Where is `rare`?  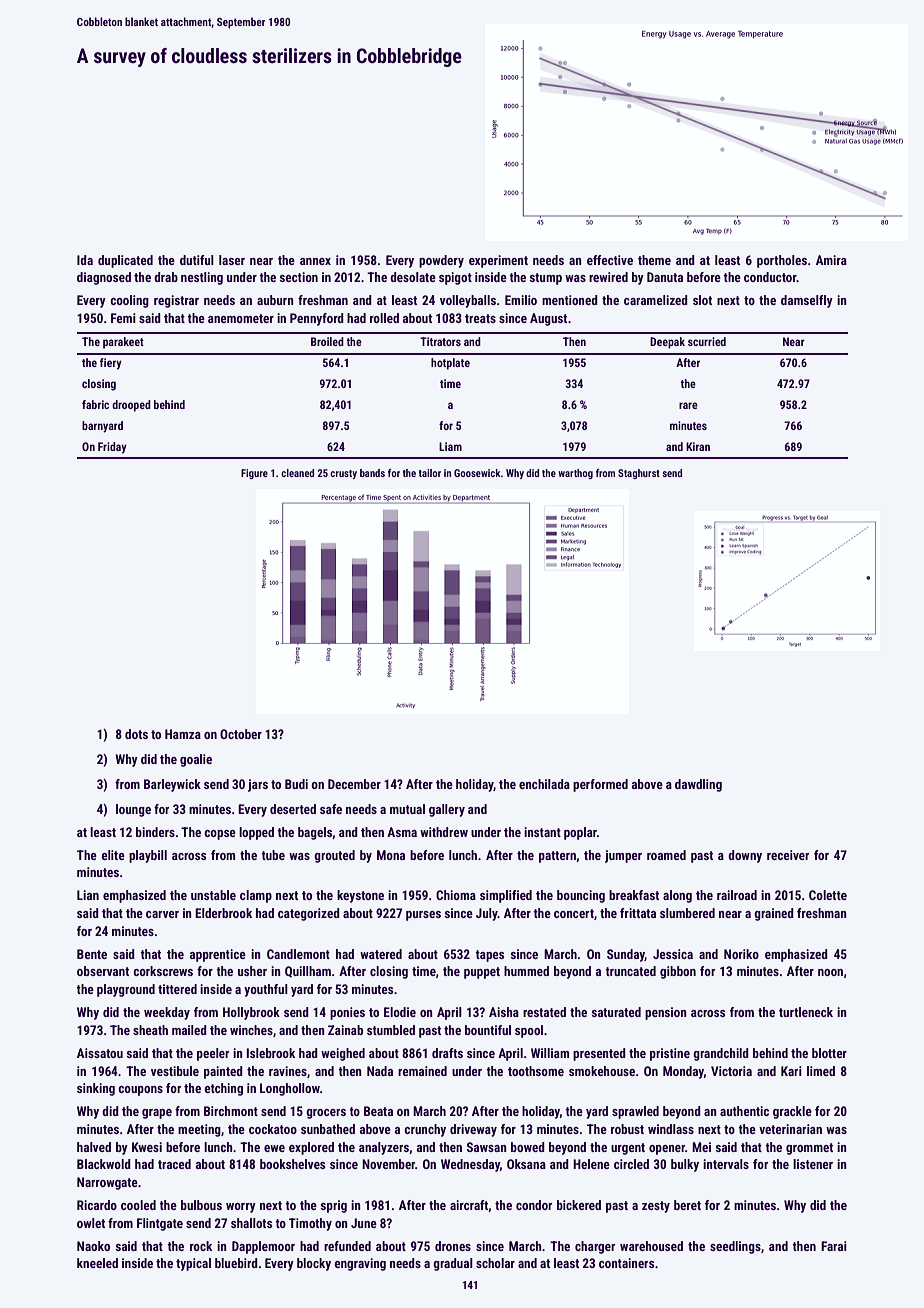
rare is located at coordinates (688, 405).
